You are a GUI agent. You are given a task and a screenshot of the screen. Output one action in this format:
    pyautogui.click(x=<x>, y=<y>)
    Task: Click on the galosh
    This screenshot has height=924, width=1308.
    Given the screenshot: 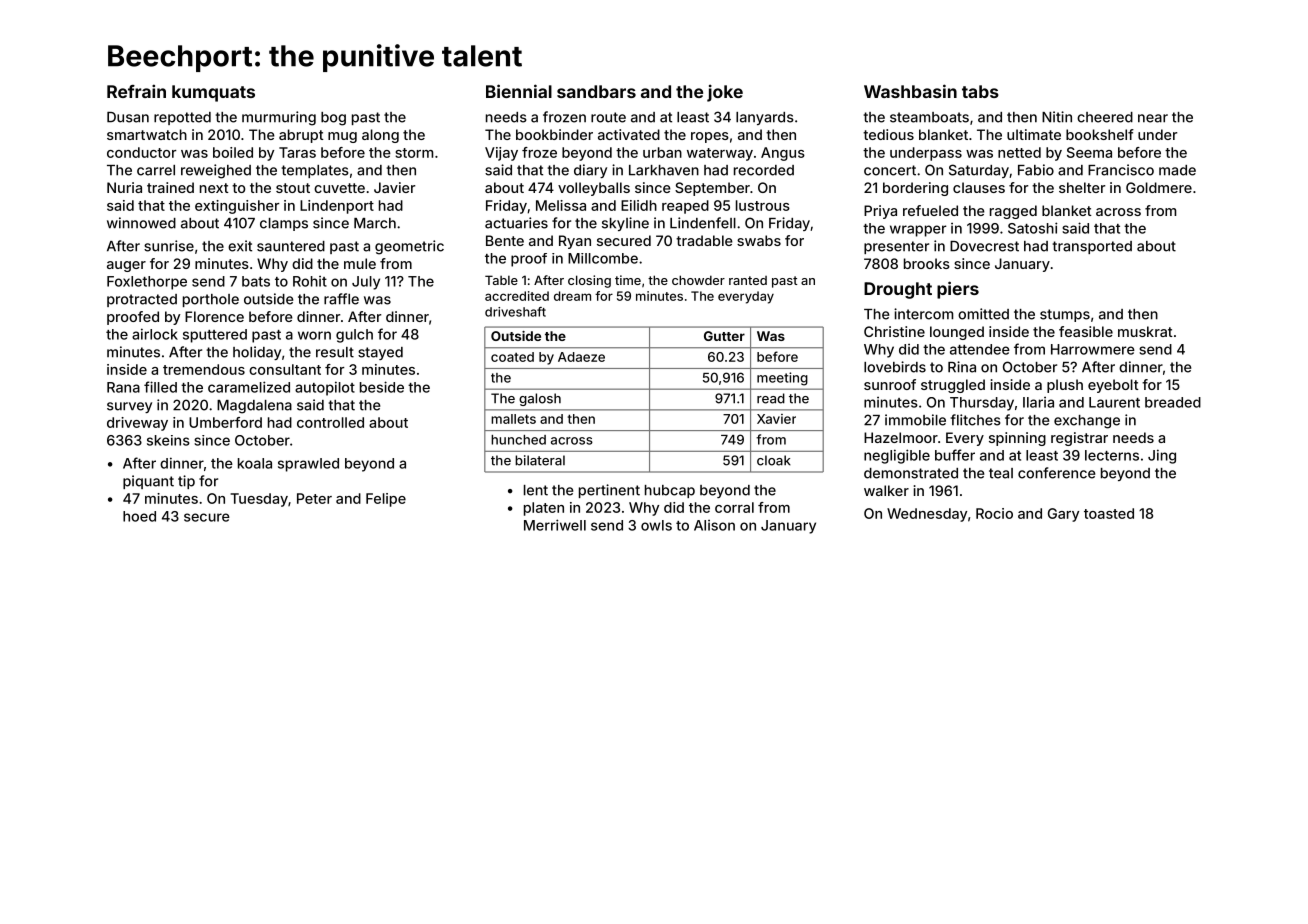 What is the action you would take?
    pyautogui.click(x=540, y=399)
